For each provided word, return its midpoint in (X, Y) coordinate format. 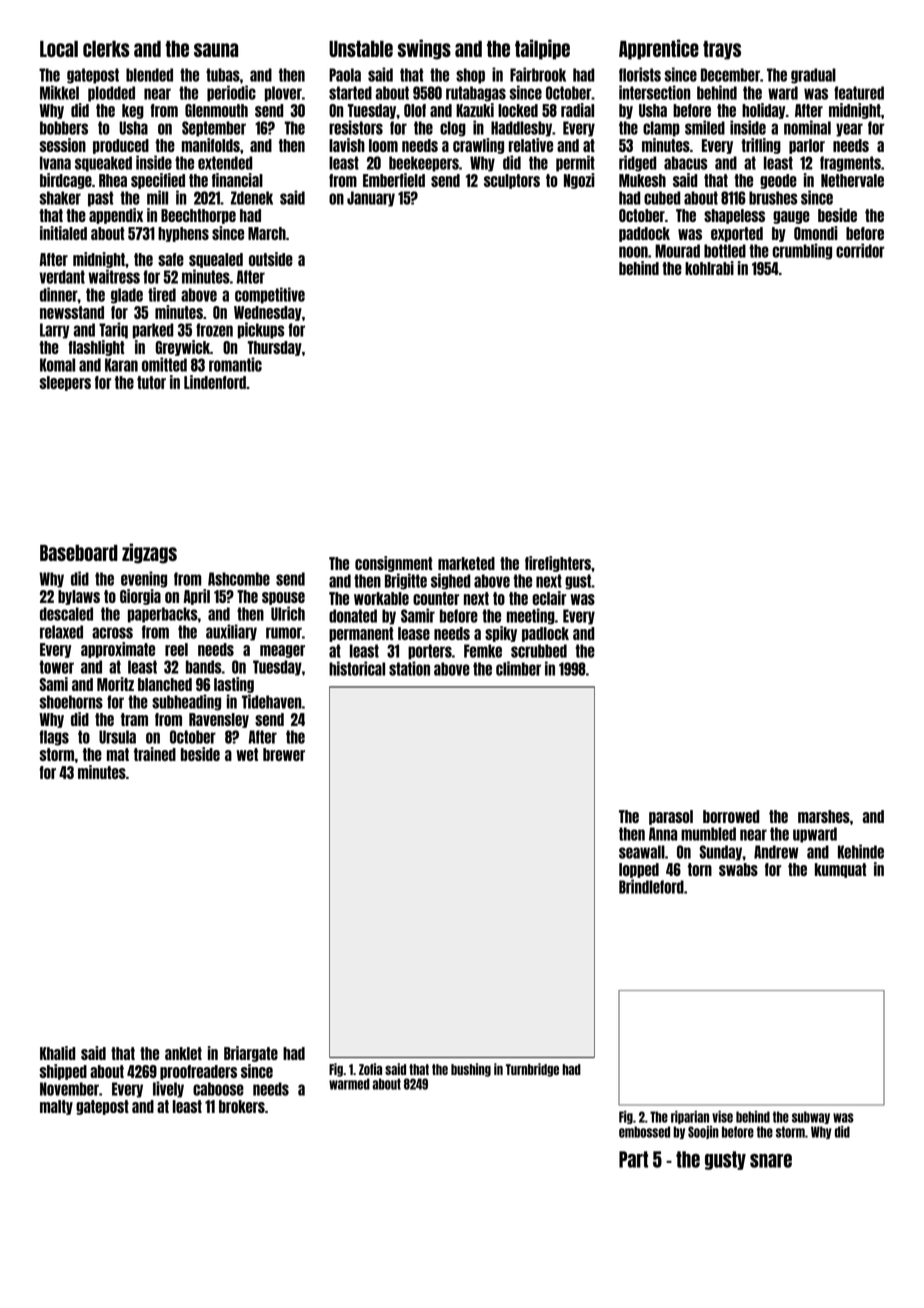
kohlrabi (709, 268)
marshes (824, 816)
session (63, 145)
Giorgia (140, 597)
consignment (394, 564)
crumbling (802, 251)
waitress (114, 276)
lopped (639, 870)
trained (155, 754)
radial (577, 110)
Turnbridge (532, 1070)
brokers (242, 1106)
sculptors (512, 181)
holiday (763, 111)
